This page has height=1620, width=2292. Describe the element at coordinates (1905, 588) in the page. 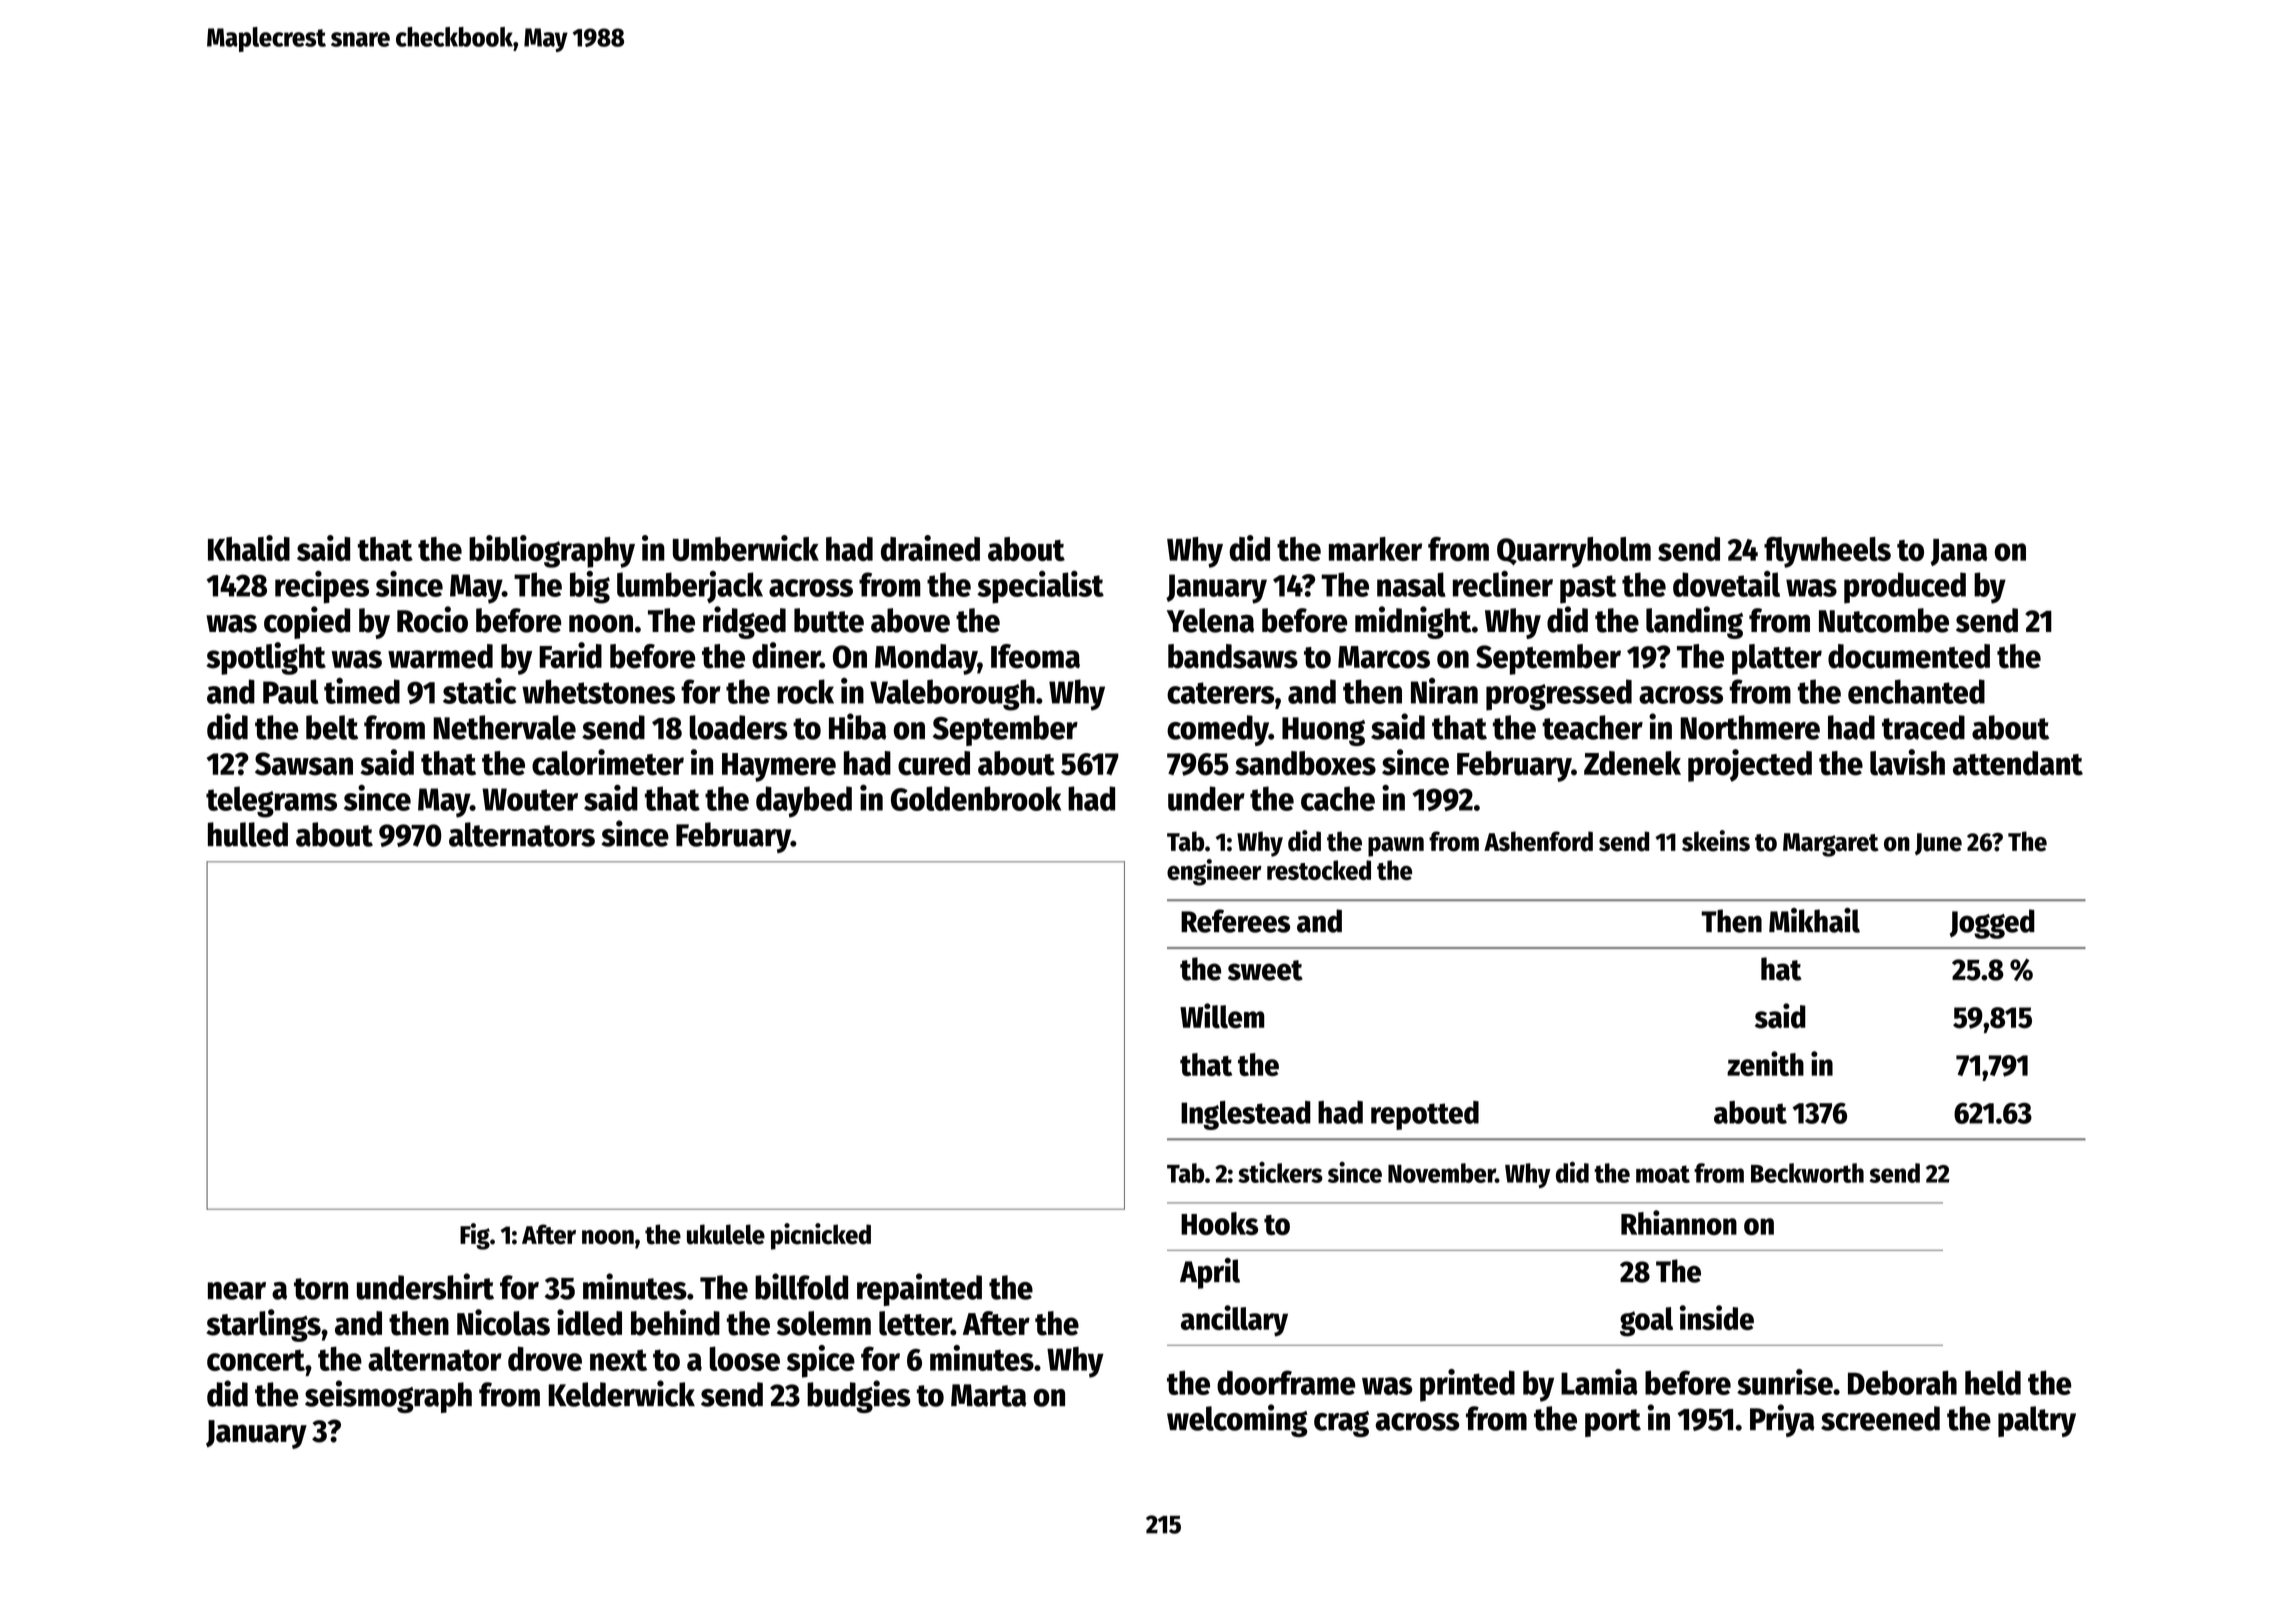

I see `produced` at that location.
